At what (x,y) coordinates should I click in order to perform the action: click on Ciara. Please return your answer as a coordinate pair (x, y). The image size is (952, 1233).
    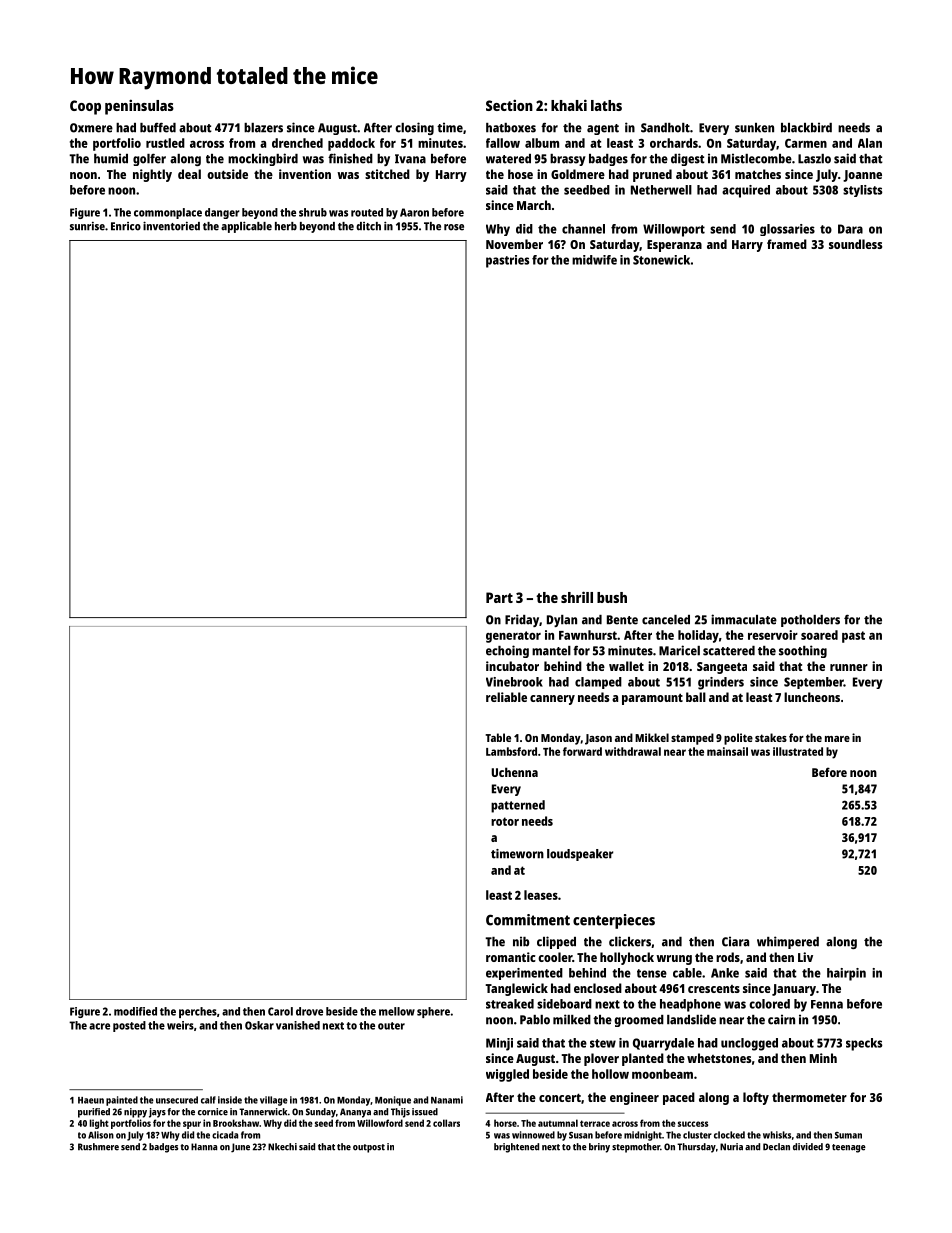
    Looking at the image, I should click on (735, 941).
